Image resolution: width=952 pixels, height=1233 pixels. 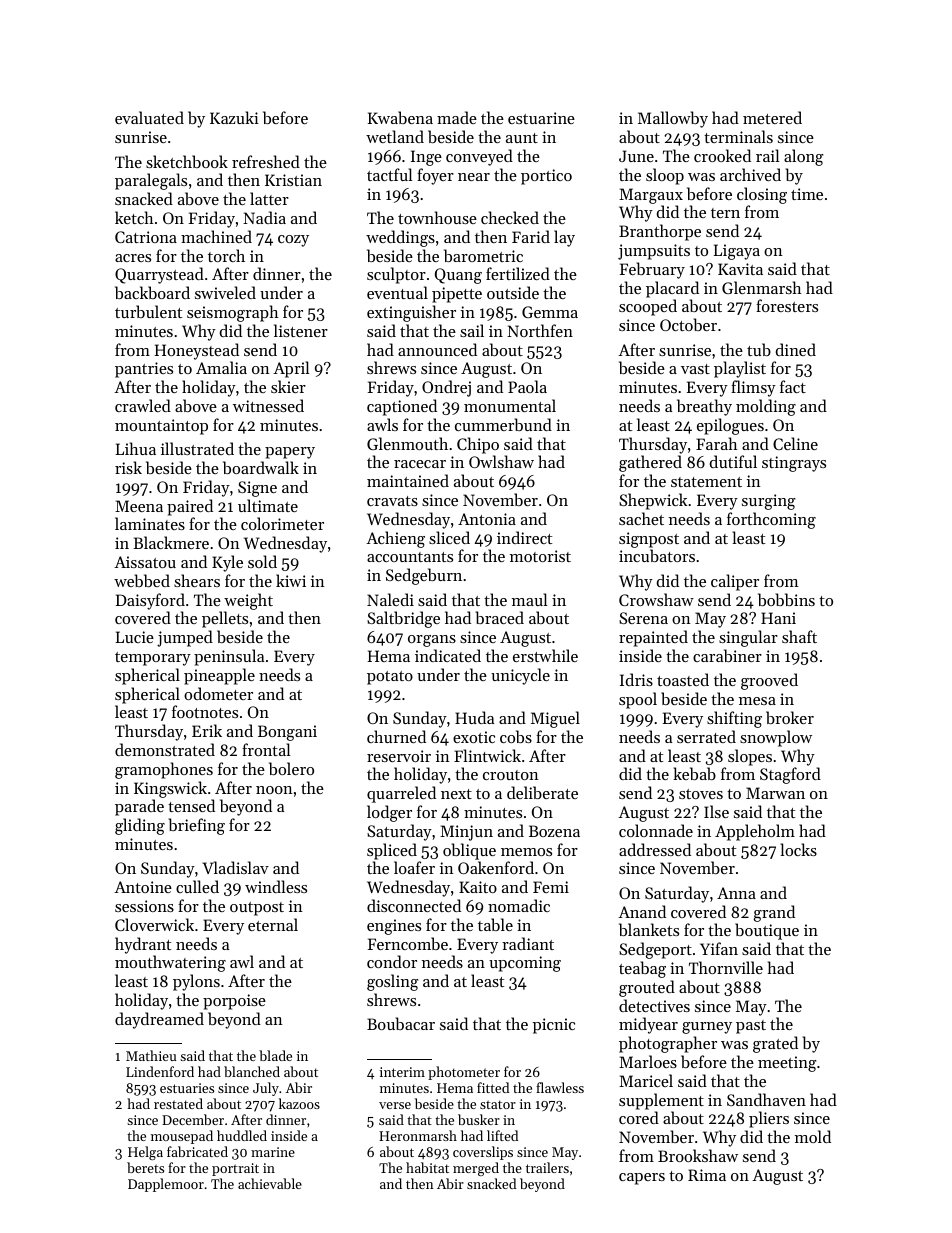 I want to click on accountants, so click(x=410, y=557).
